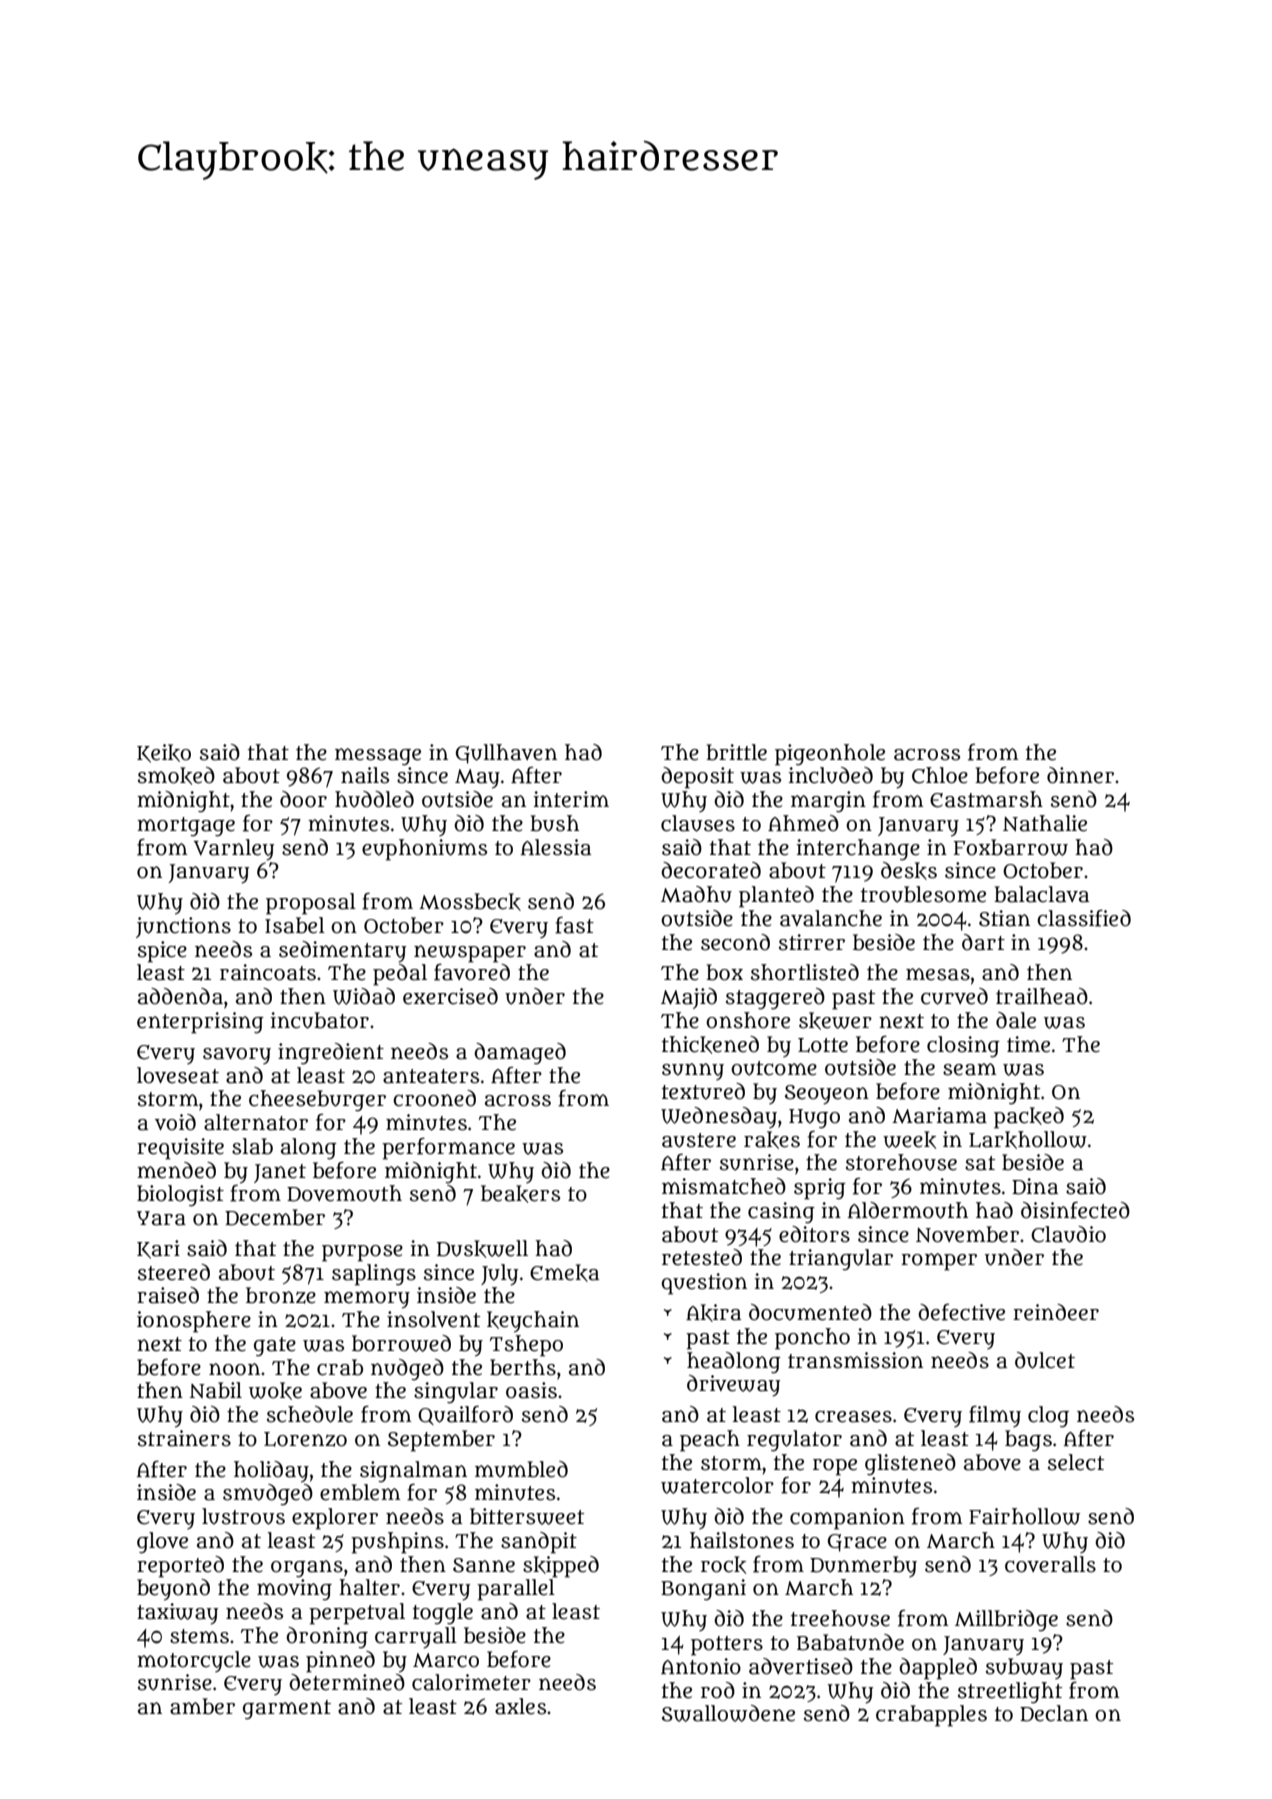  I want to click on December, so click(275, 1217).
